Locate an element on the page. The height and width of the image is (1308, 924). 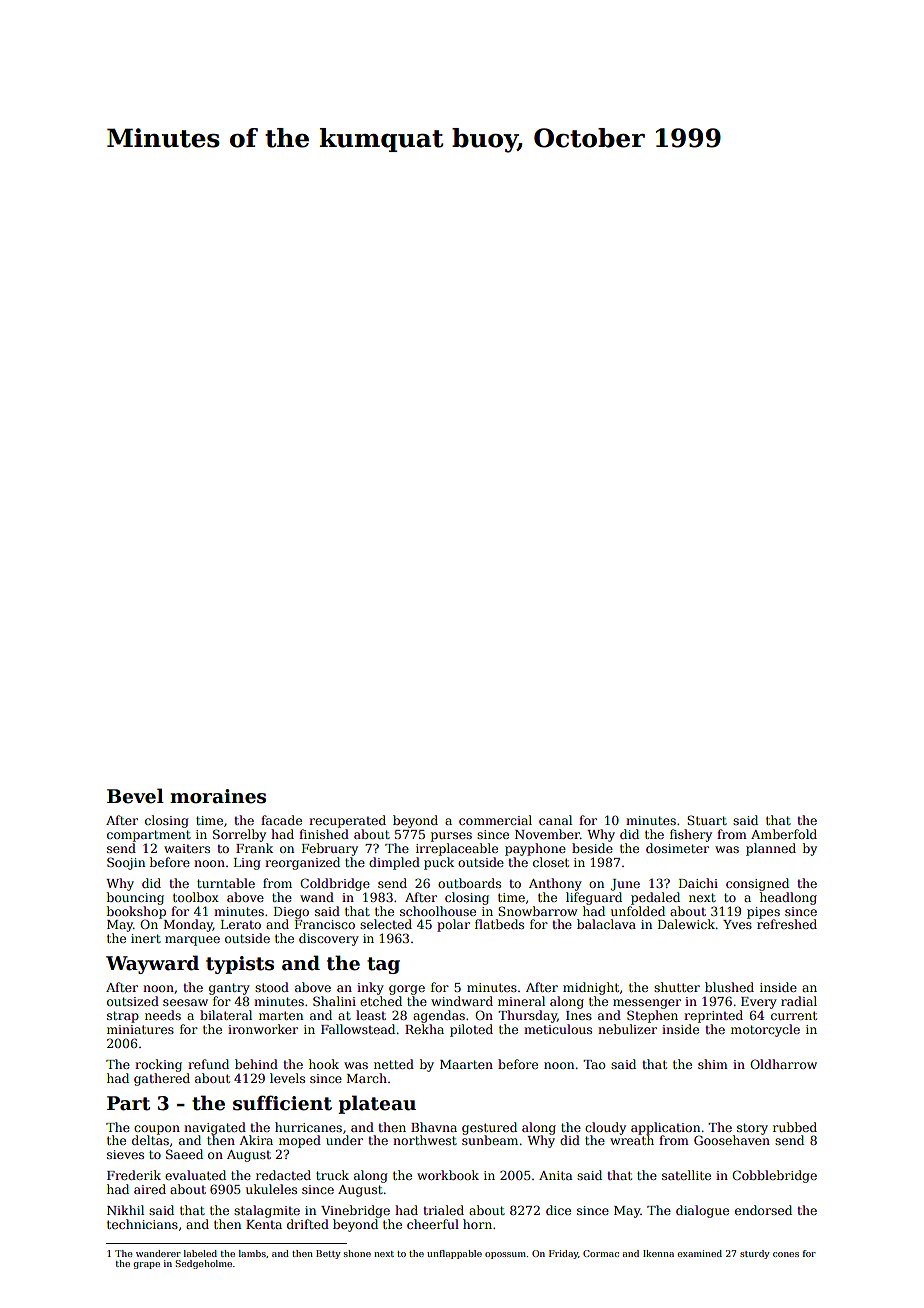
gathered is located at coordinates (162, 1079).
